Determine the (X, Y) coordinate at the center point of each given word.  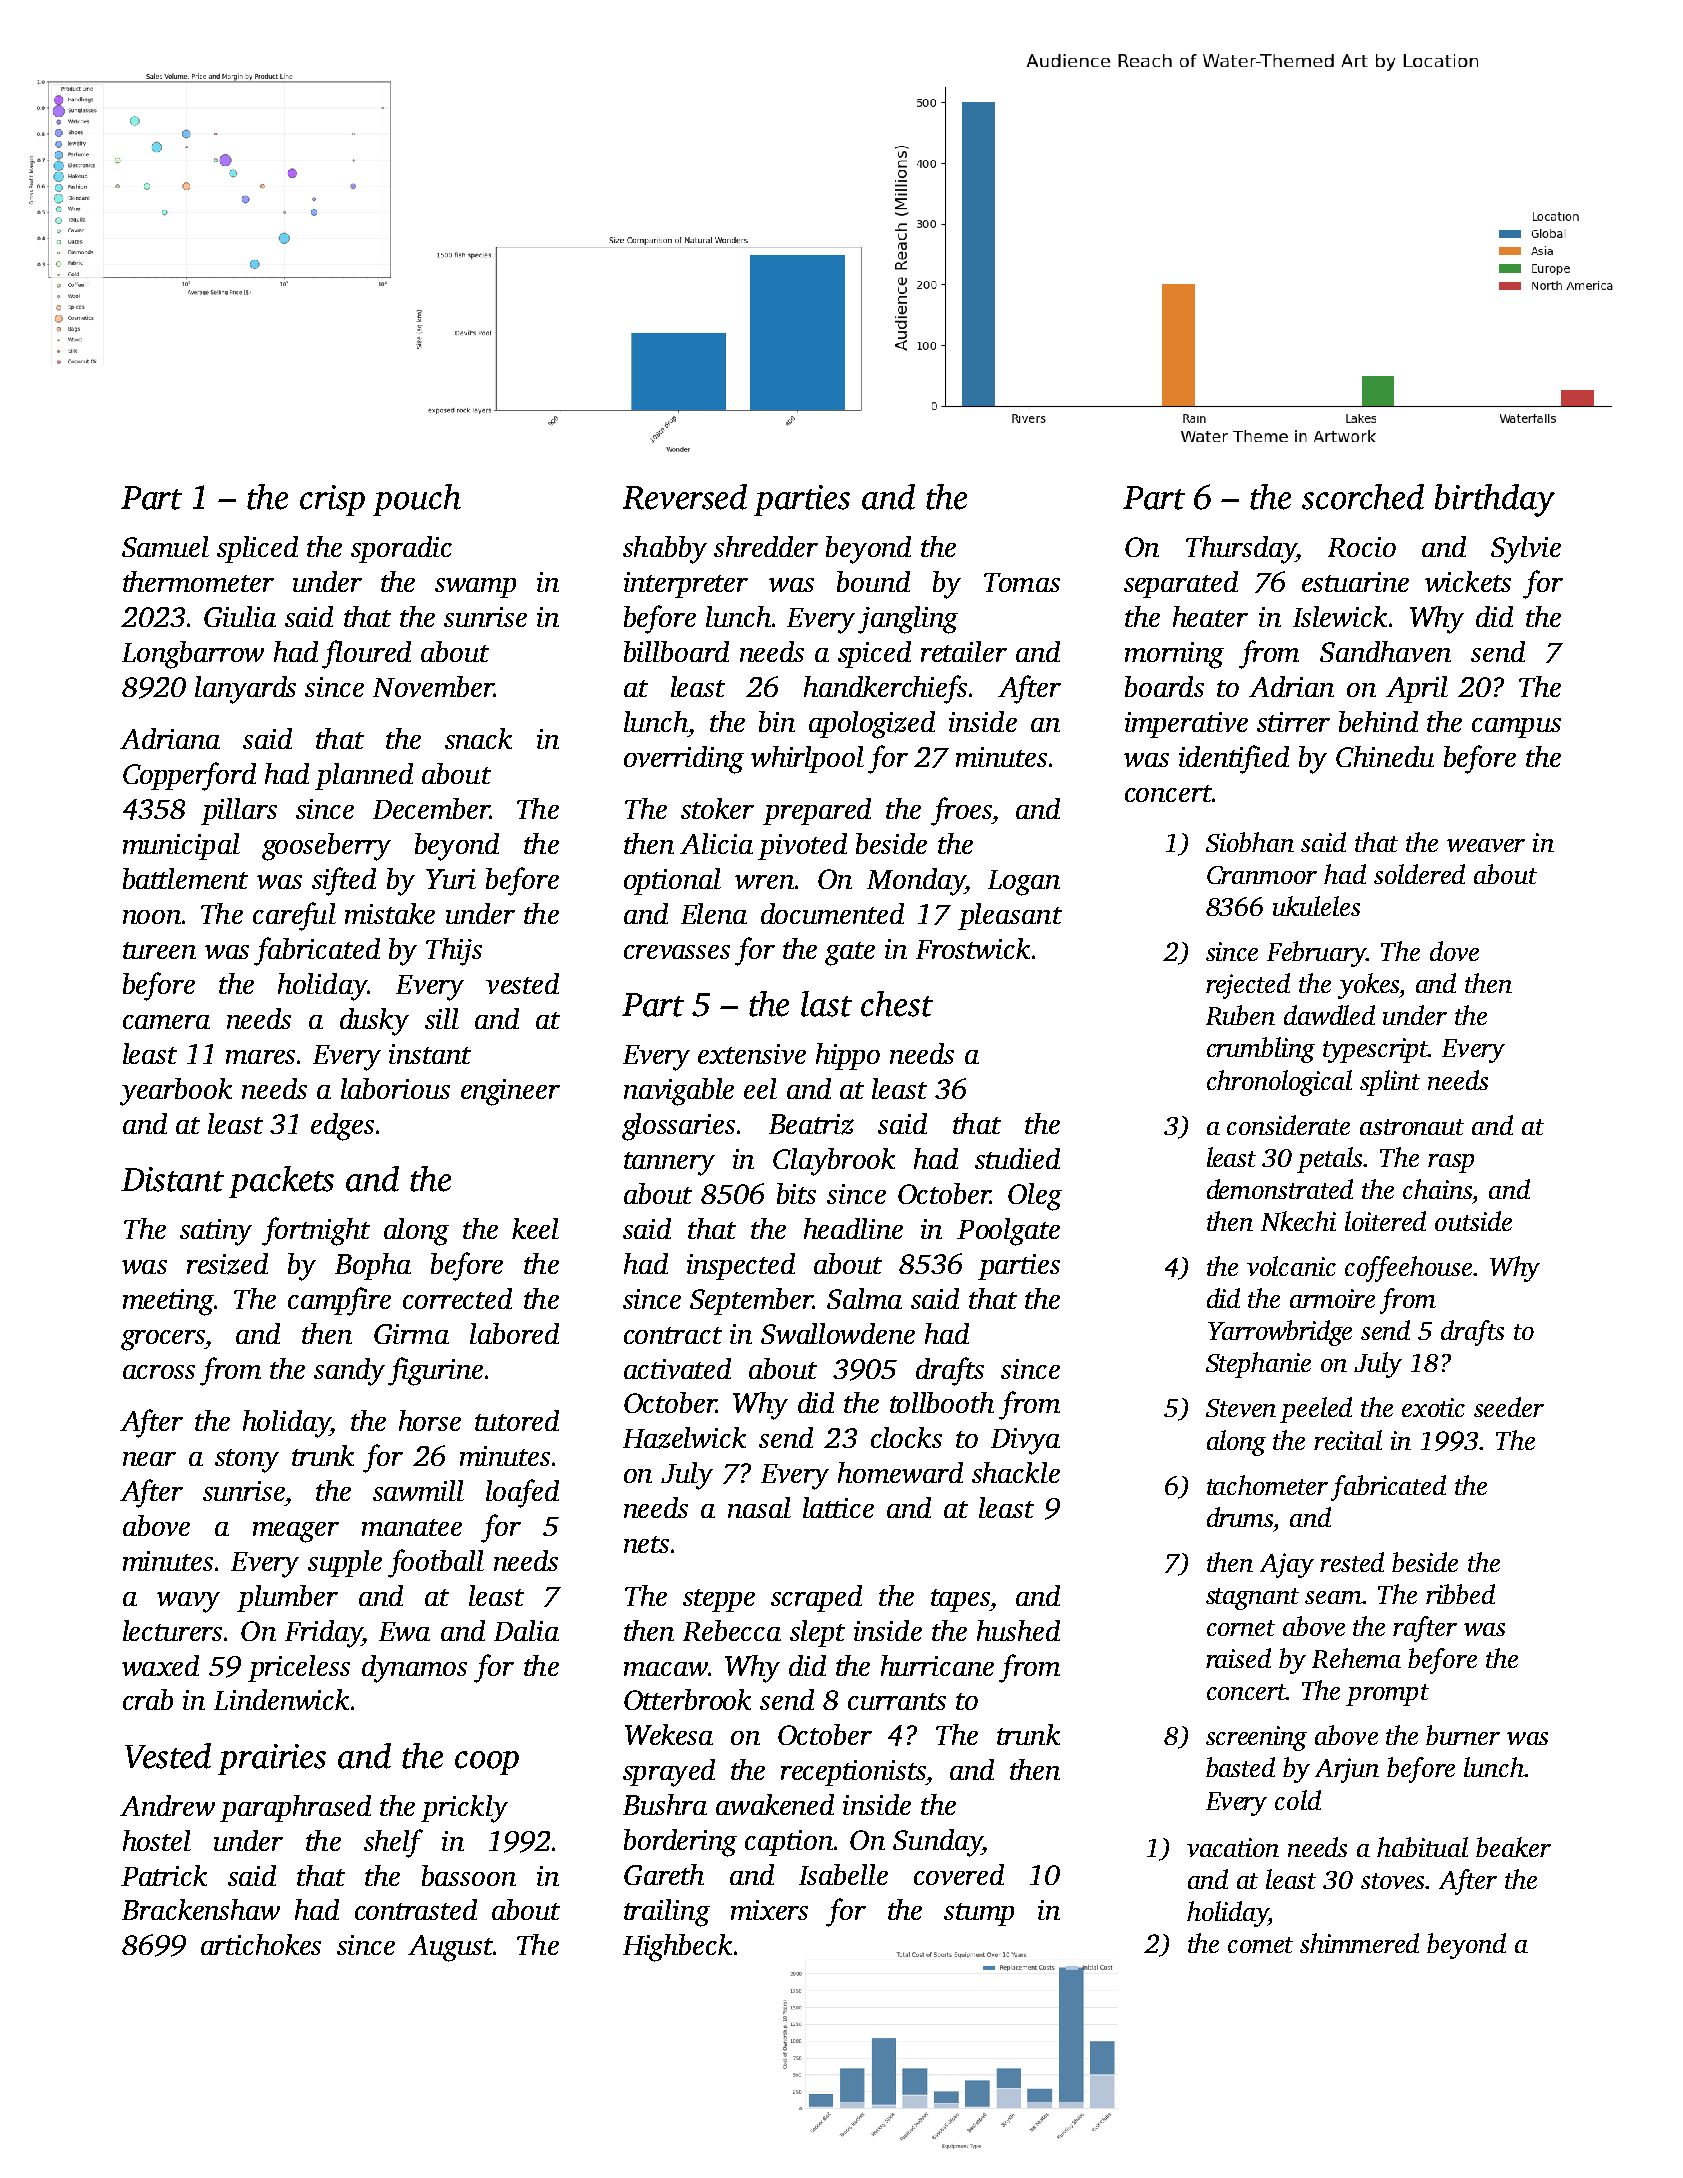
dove (1454, 951)
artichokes (261, 1944)
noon (152, 917)
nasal (759, 1507)
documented (832, 913)
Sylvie (1526, 550)
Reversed (685, 497)
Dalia (526, 1630)
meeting (168, 1302)
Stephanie (1258, 1365)
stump (979, 1914)
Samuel (165, 546)
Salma (864, 1298)
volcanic (1291, 1266)
